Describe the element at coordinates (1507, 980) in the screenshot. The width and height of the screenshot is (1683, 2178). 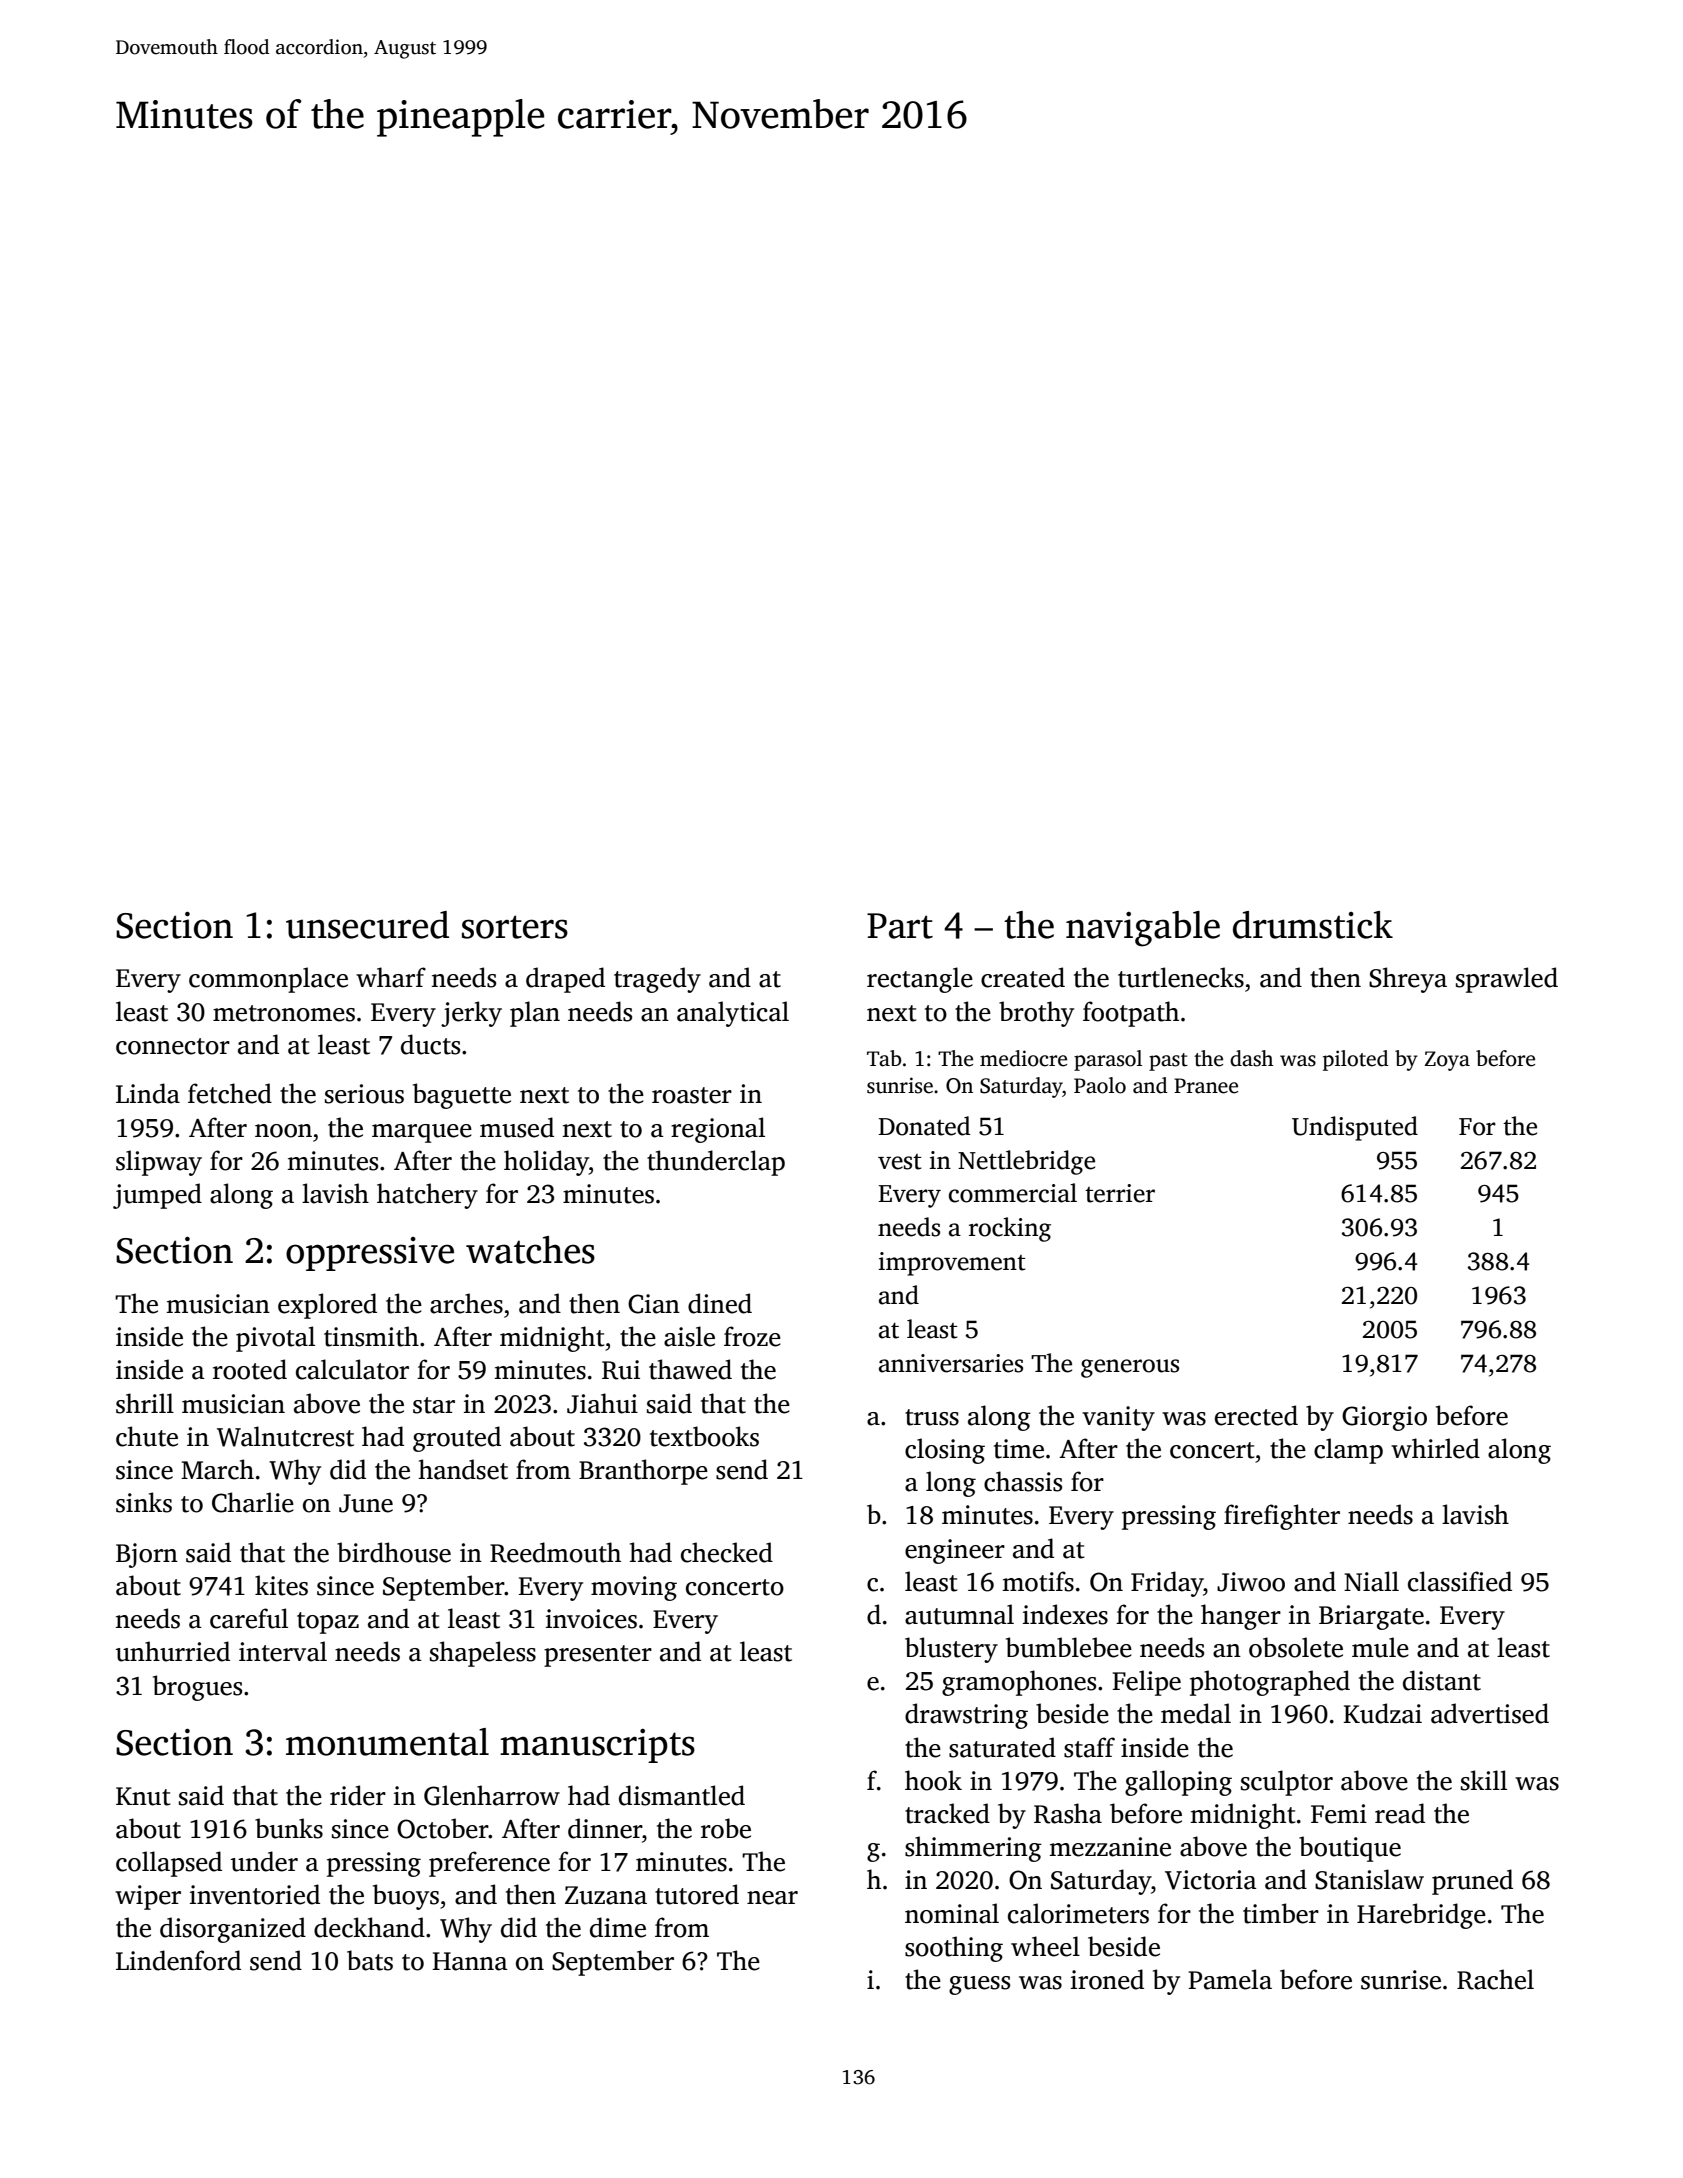
I see `sprawled` at that location.
